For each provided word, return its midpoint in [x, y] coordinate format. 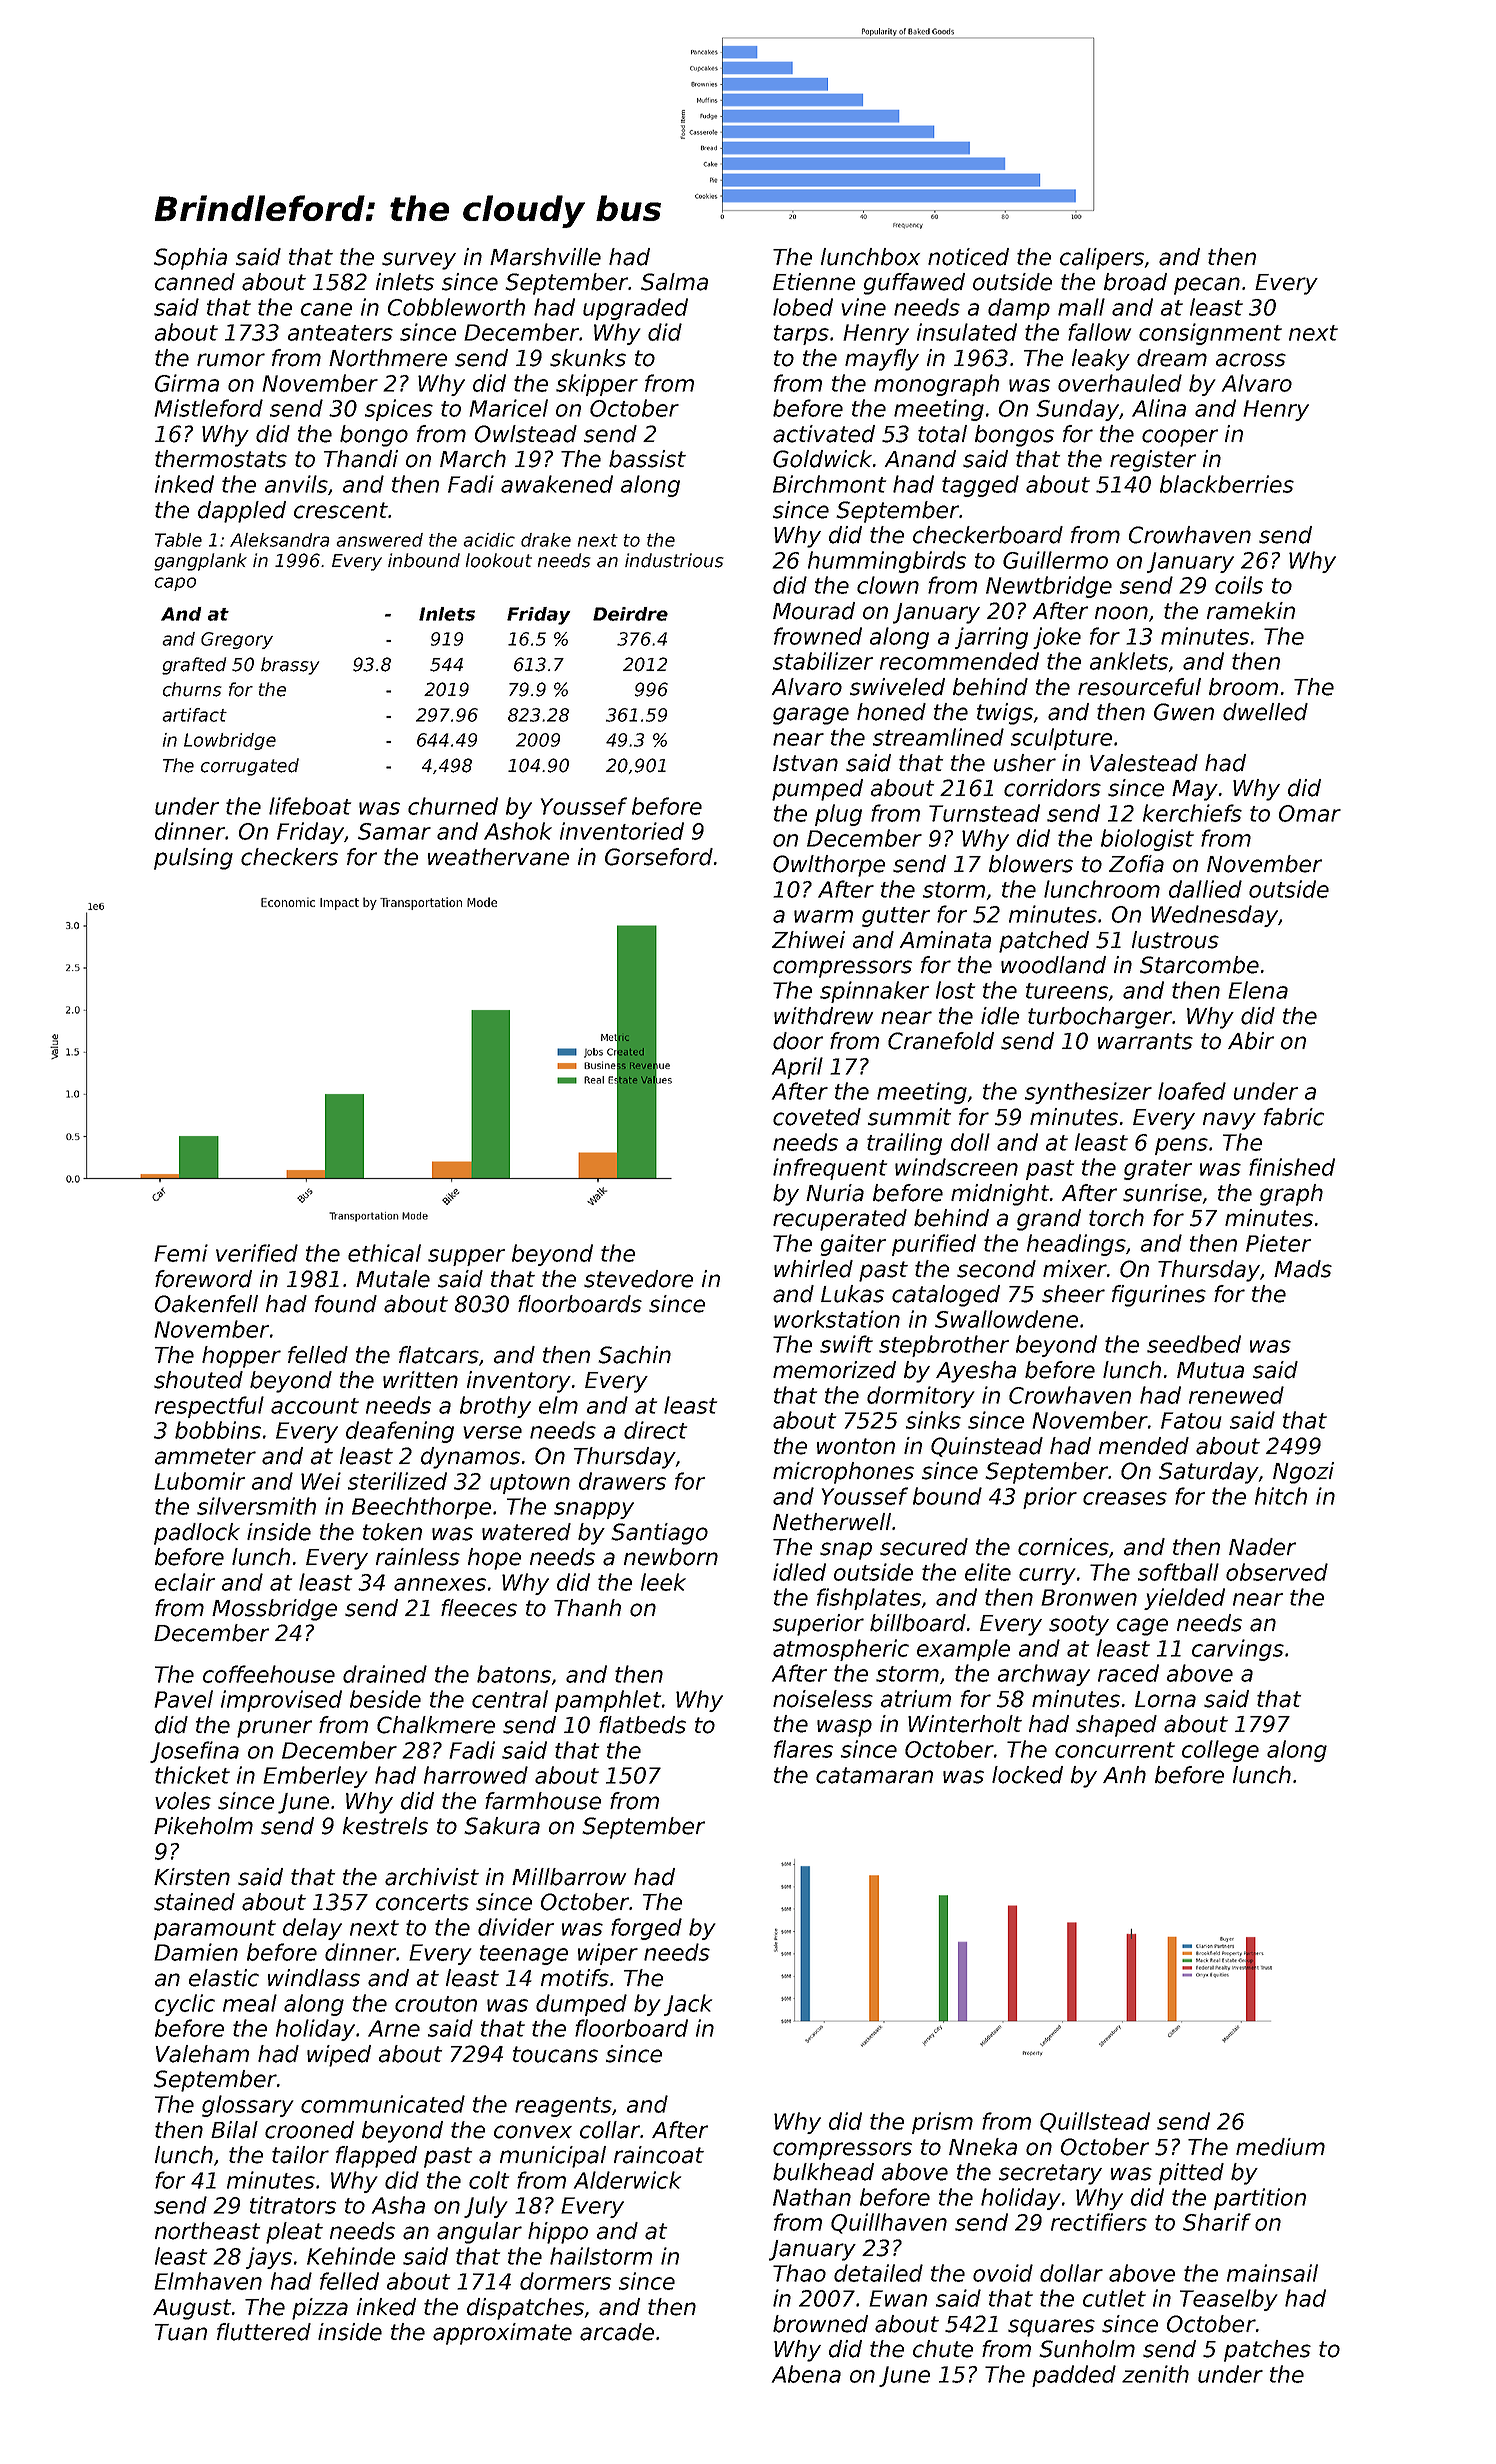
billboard [918, 1623]
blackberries [1227, 484]
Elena [1258, 990]
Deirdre [630, 614]
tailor [300, 2155]
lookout [499, 560]
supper [466, 1257]
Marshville [545, 257]
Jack [688, 2005]
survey [419, 261]
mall [1081, 307]
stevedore [638, 1279]
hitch [1281, 1496]
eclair [185, 1582]
